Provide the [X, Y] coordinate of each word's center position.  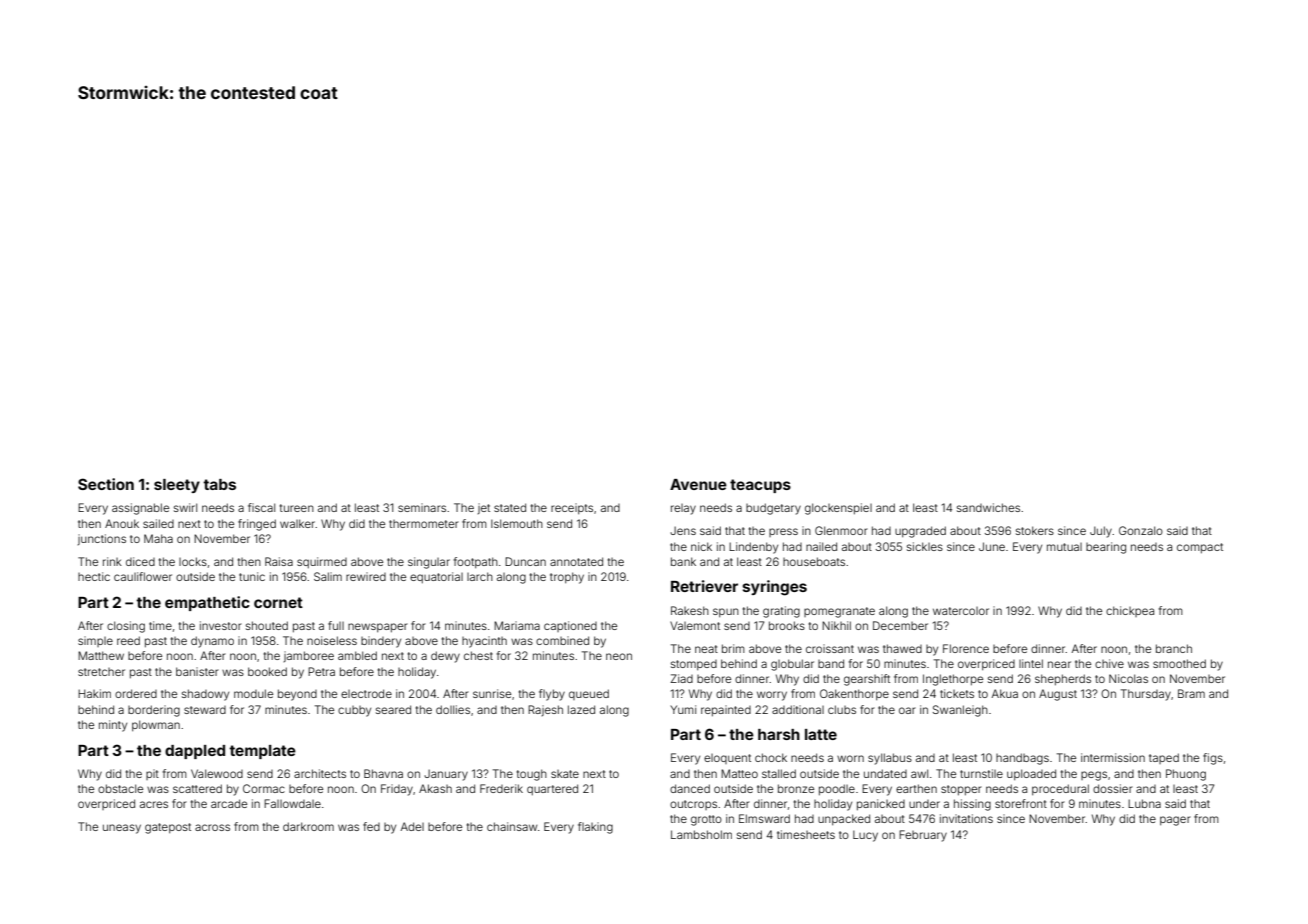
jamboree [309, 656]
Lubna [1144, 803]
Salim [328, 576]
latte [821, 734]
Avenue [698, 484]
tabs [219, 484]
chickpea [1130, 611]
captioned [570, 626]
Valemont [695, 625]
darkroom [308, 826]
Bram [1191, 693]
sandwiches [988, 507]
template [262, 752]
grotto [706, 820]
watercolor [961, 611]
